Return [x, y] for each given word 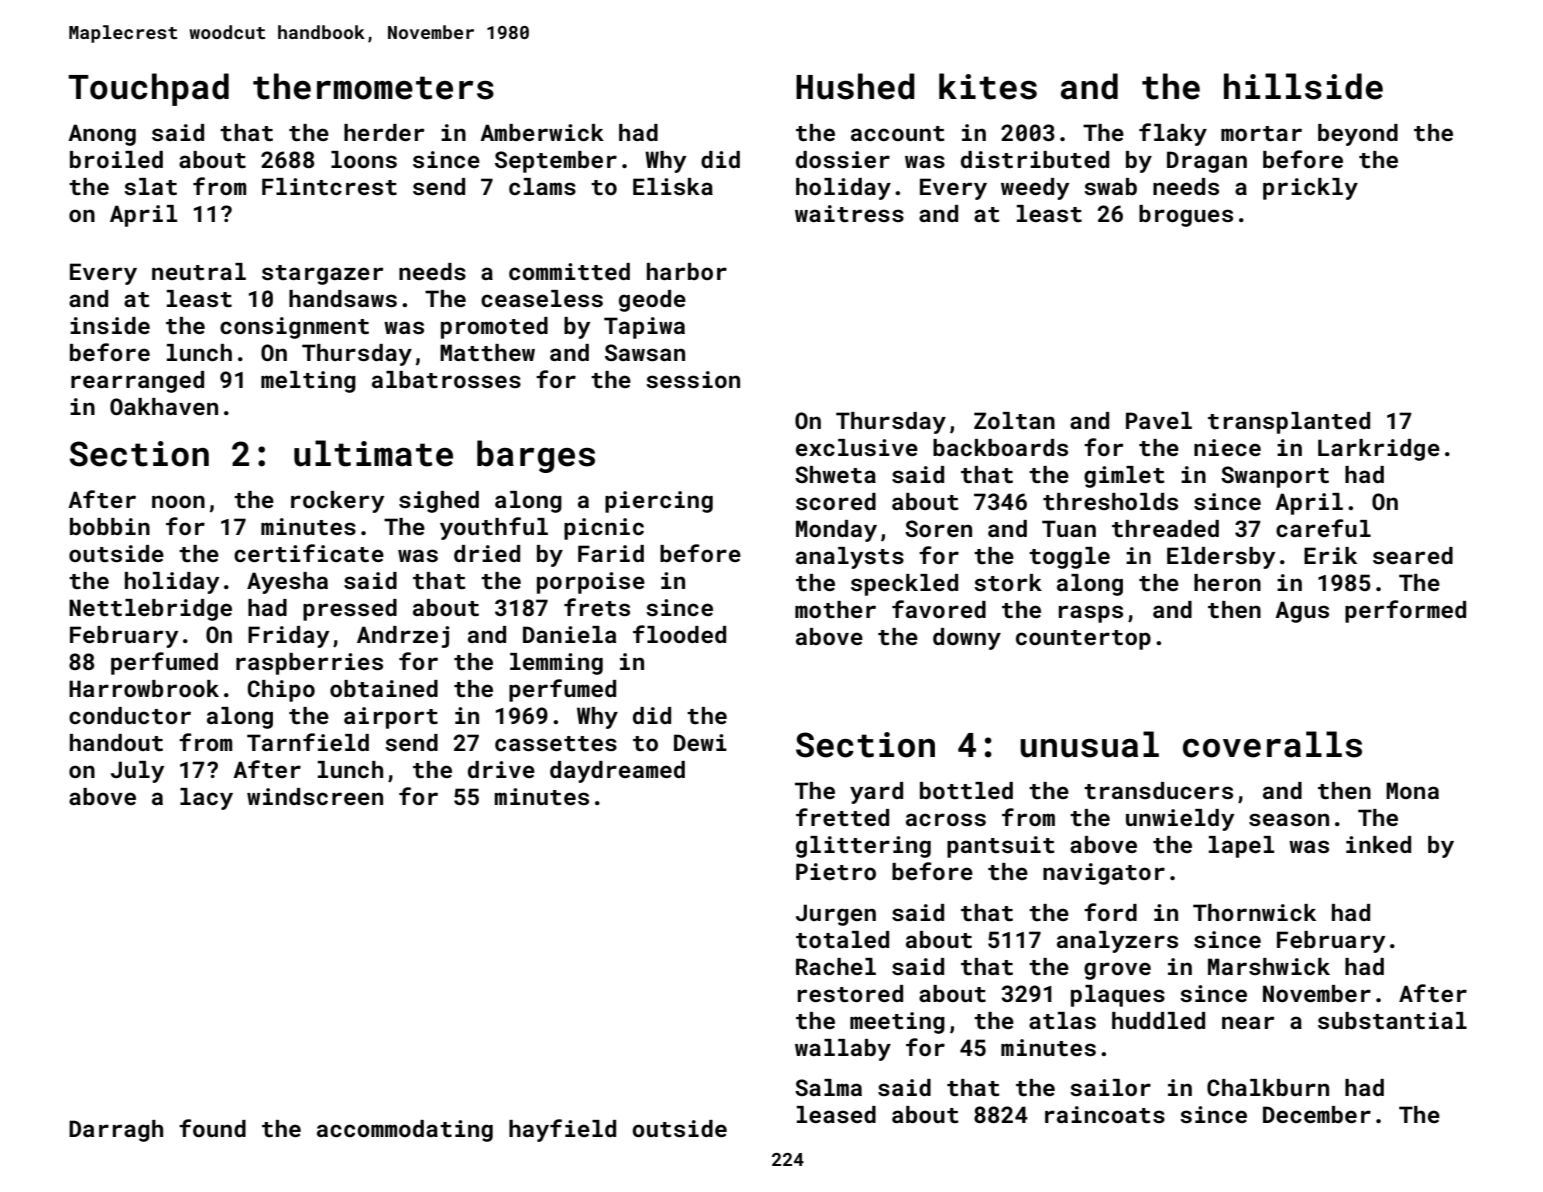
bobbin [110, 526]
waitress [849, 213]
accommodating [405, 1131]
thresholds [1110, 501]
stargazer [322, 275]
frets [597, 607]
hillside [1303, 86]
